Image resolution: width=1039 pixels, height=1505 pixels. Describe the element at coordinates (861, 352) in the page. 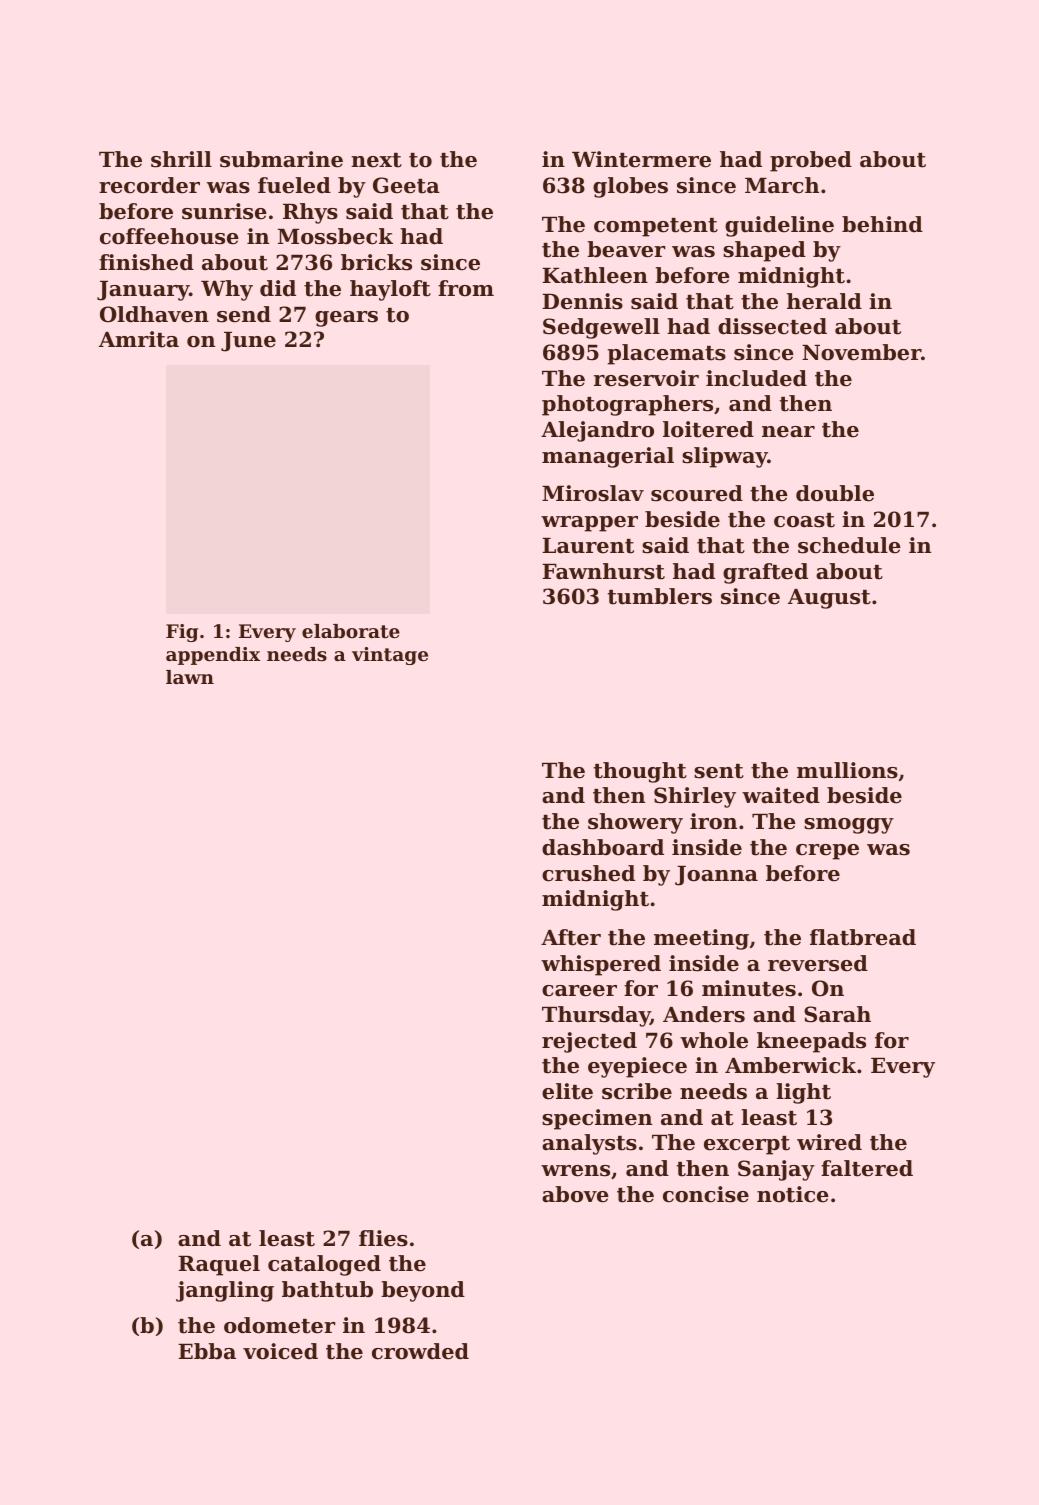

I see `November` at that location.
